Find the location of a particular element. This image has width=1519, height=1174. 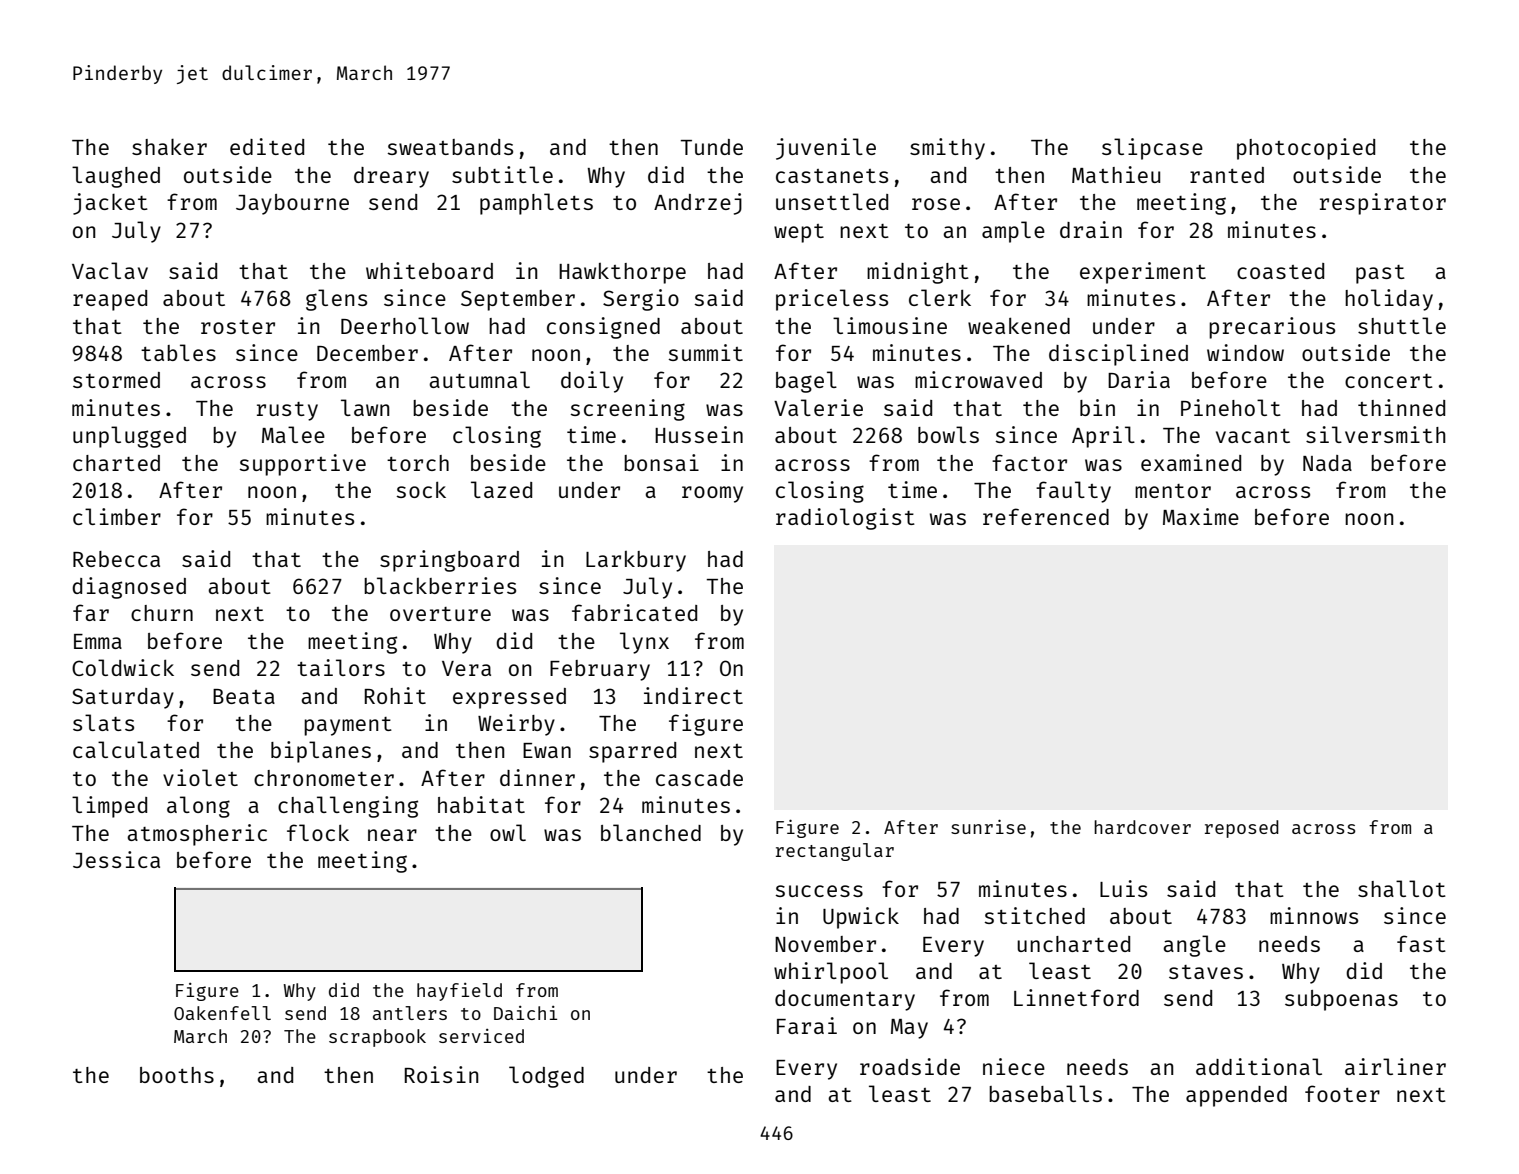

booths is located at coordinates (177, 1075).
